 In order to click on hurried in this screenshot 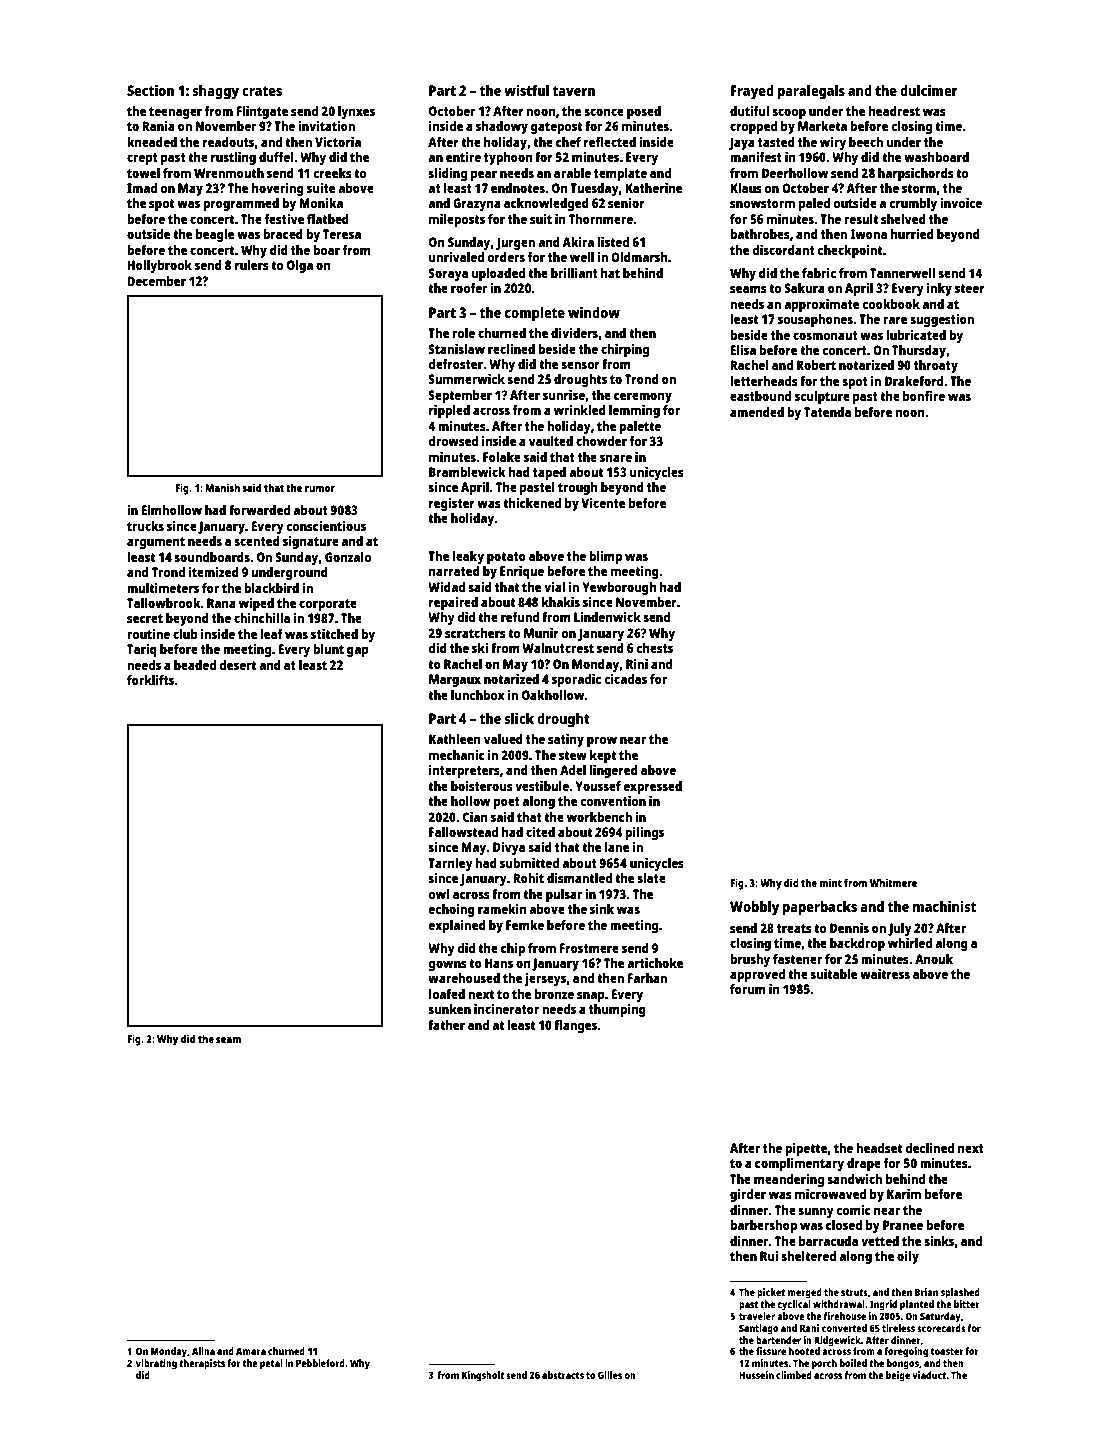, I will do `click(912, 234)`.
